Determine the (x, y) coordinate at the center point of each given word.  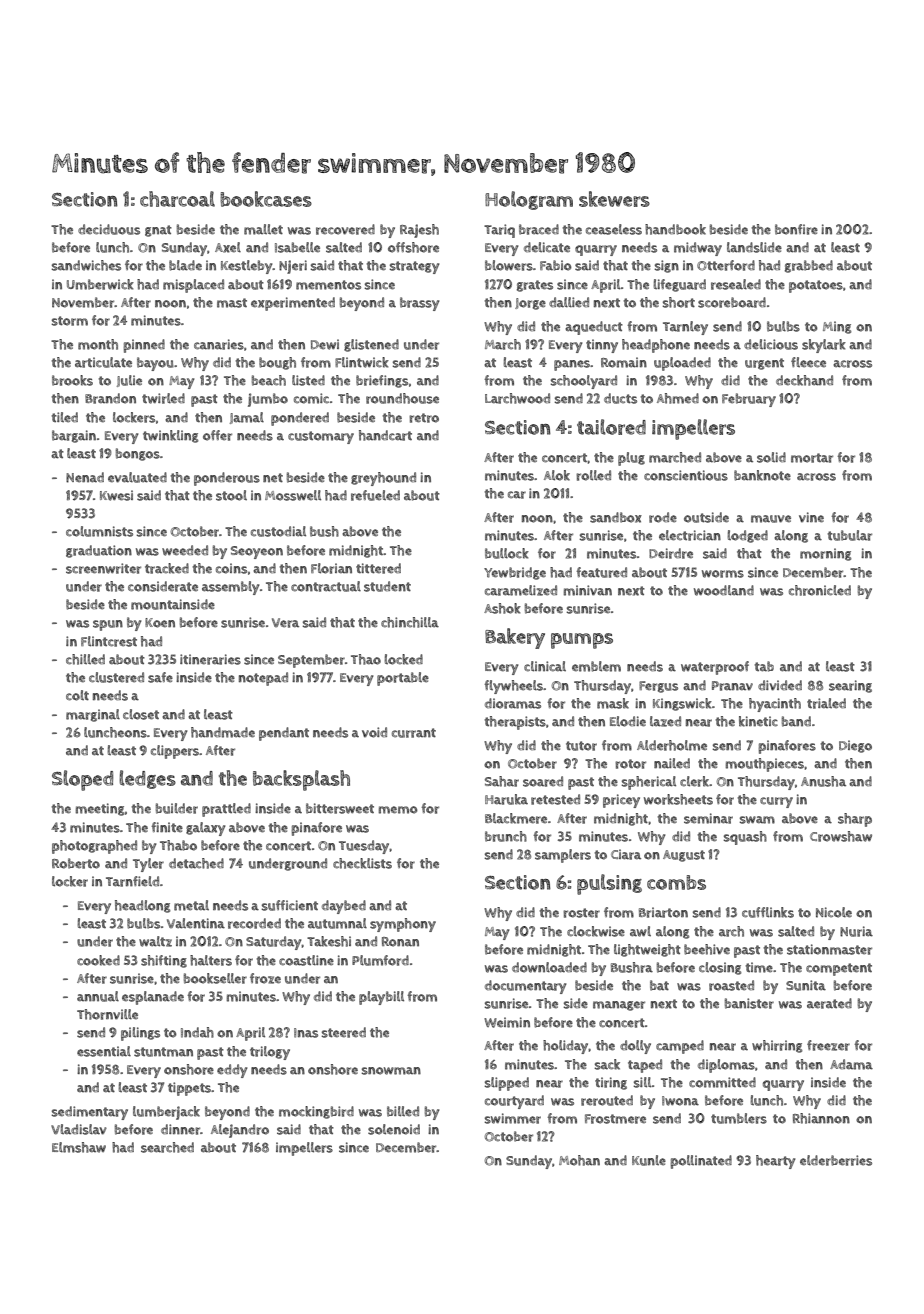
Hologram (529, 200)
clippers (175, 752)
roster (581, 913)
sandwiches (86, 265)
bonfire (796, 229)
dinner (180, 1129)
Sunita (806, 985)
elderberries (836, 1160)
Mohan (579, 1160)
